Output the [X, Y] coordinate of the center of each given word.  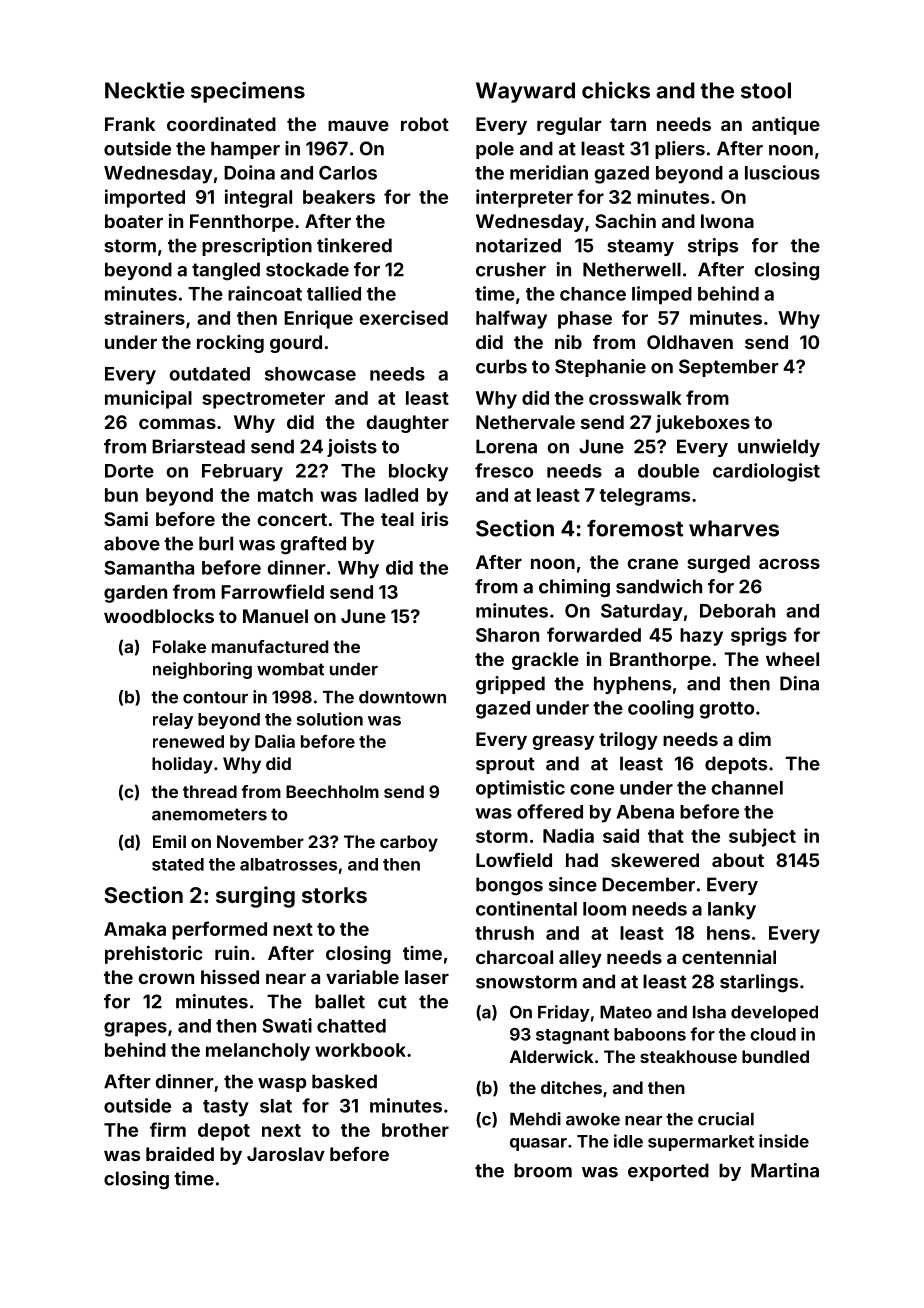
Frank [130, 124]
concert [292, 519]
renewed [188, 741]
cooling [661, 709]
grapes [135, 1029]
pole [495, 150]
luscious [782, 172]
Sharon [507, 635]
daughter [407, 424]
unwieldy [779, 448]
